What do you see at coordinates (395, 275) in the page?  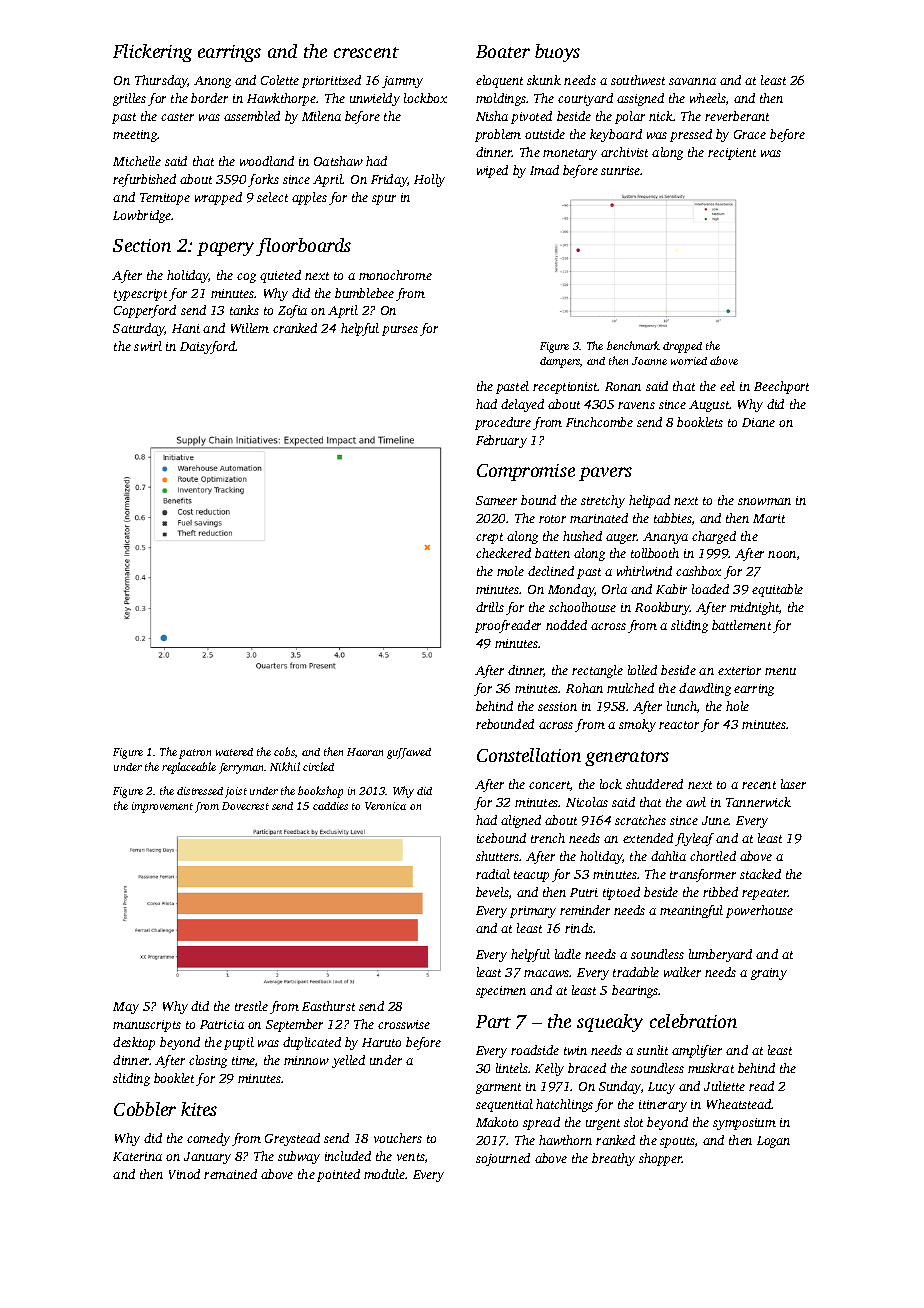 I see `monochrome` at bounding box center [395, 275].
